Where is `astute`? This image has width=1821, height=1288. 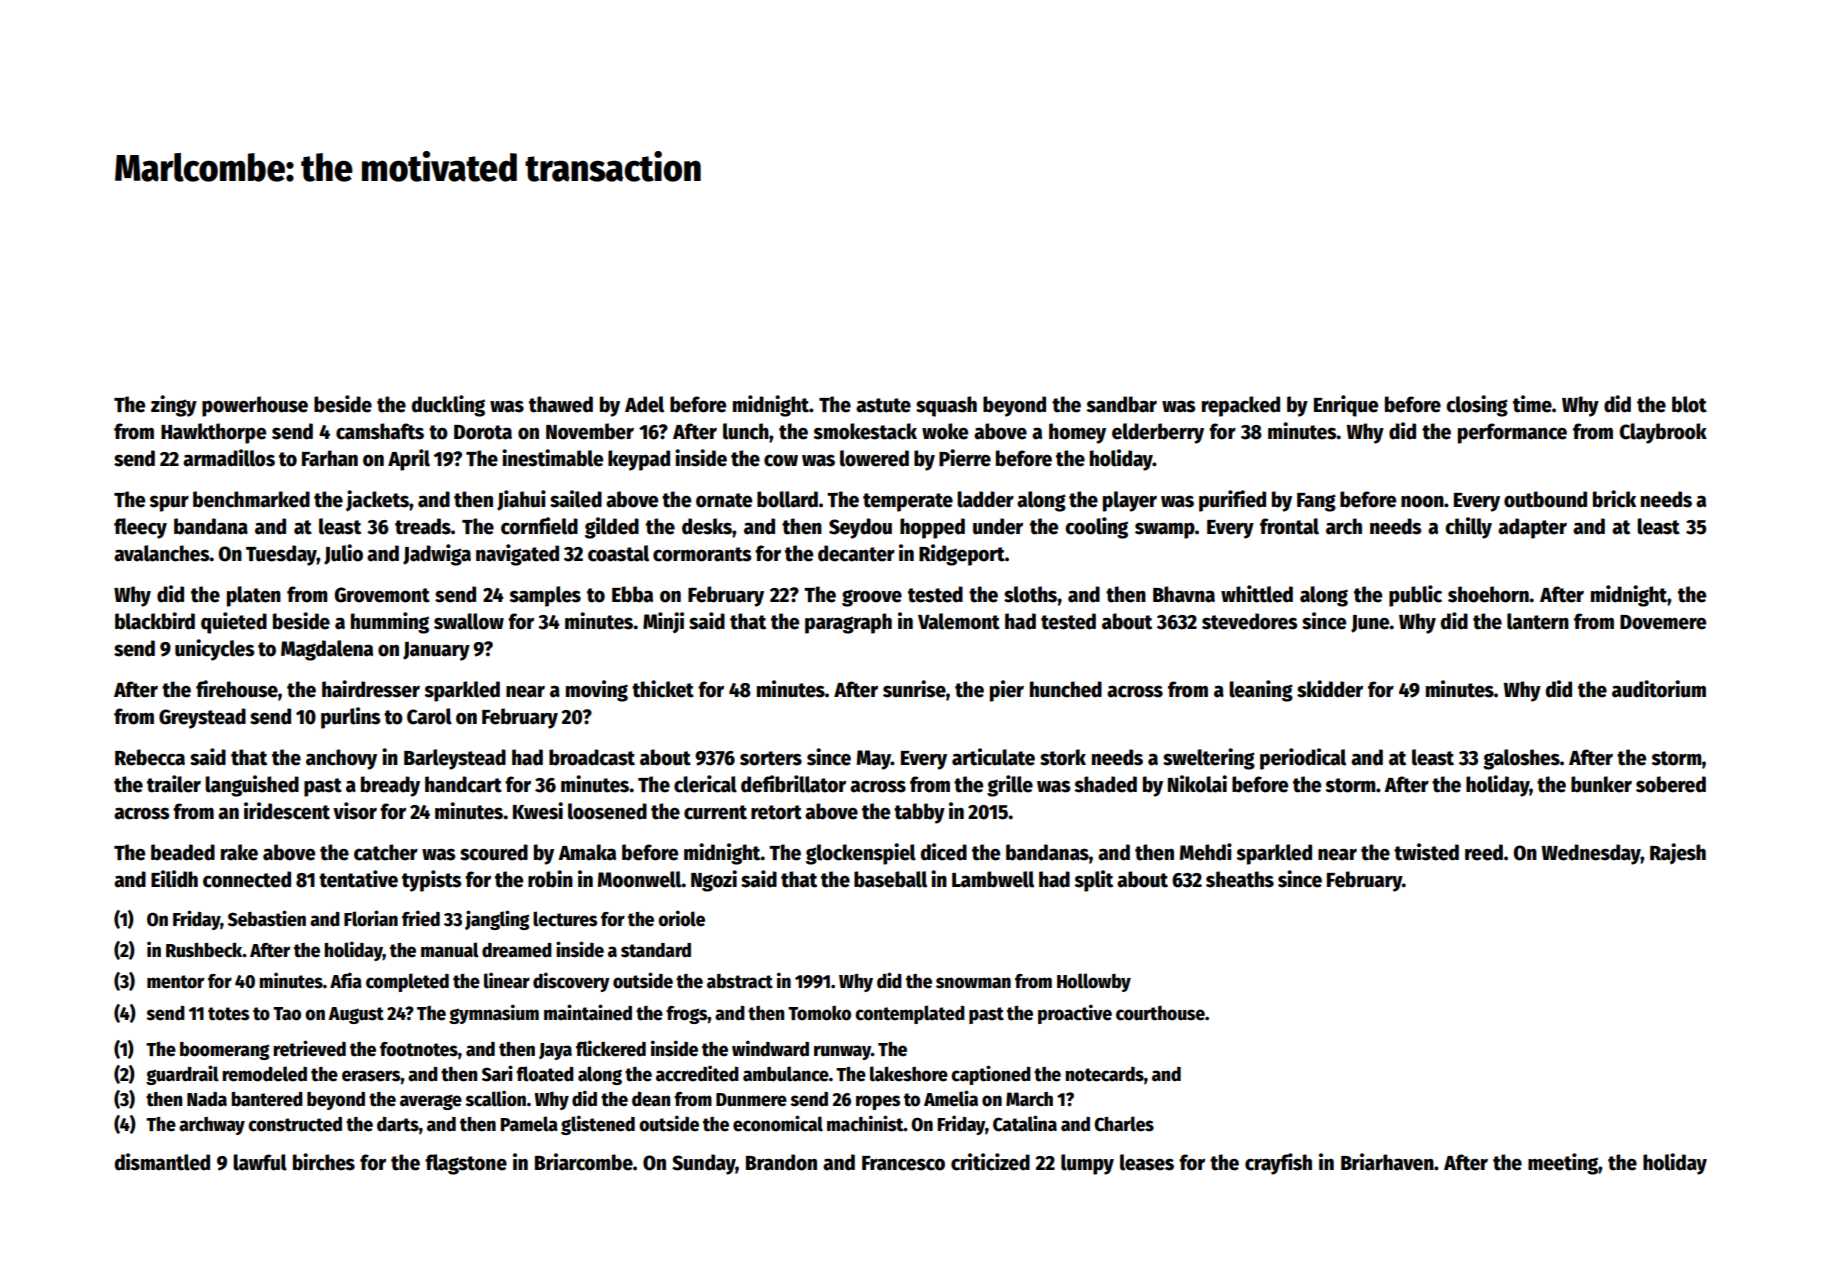
astute is located at coordinates (883, 405).
